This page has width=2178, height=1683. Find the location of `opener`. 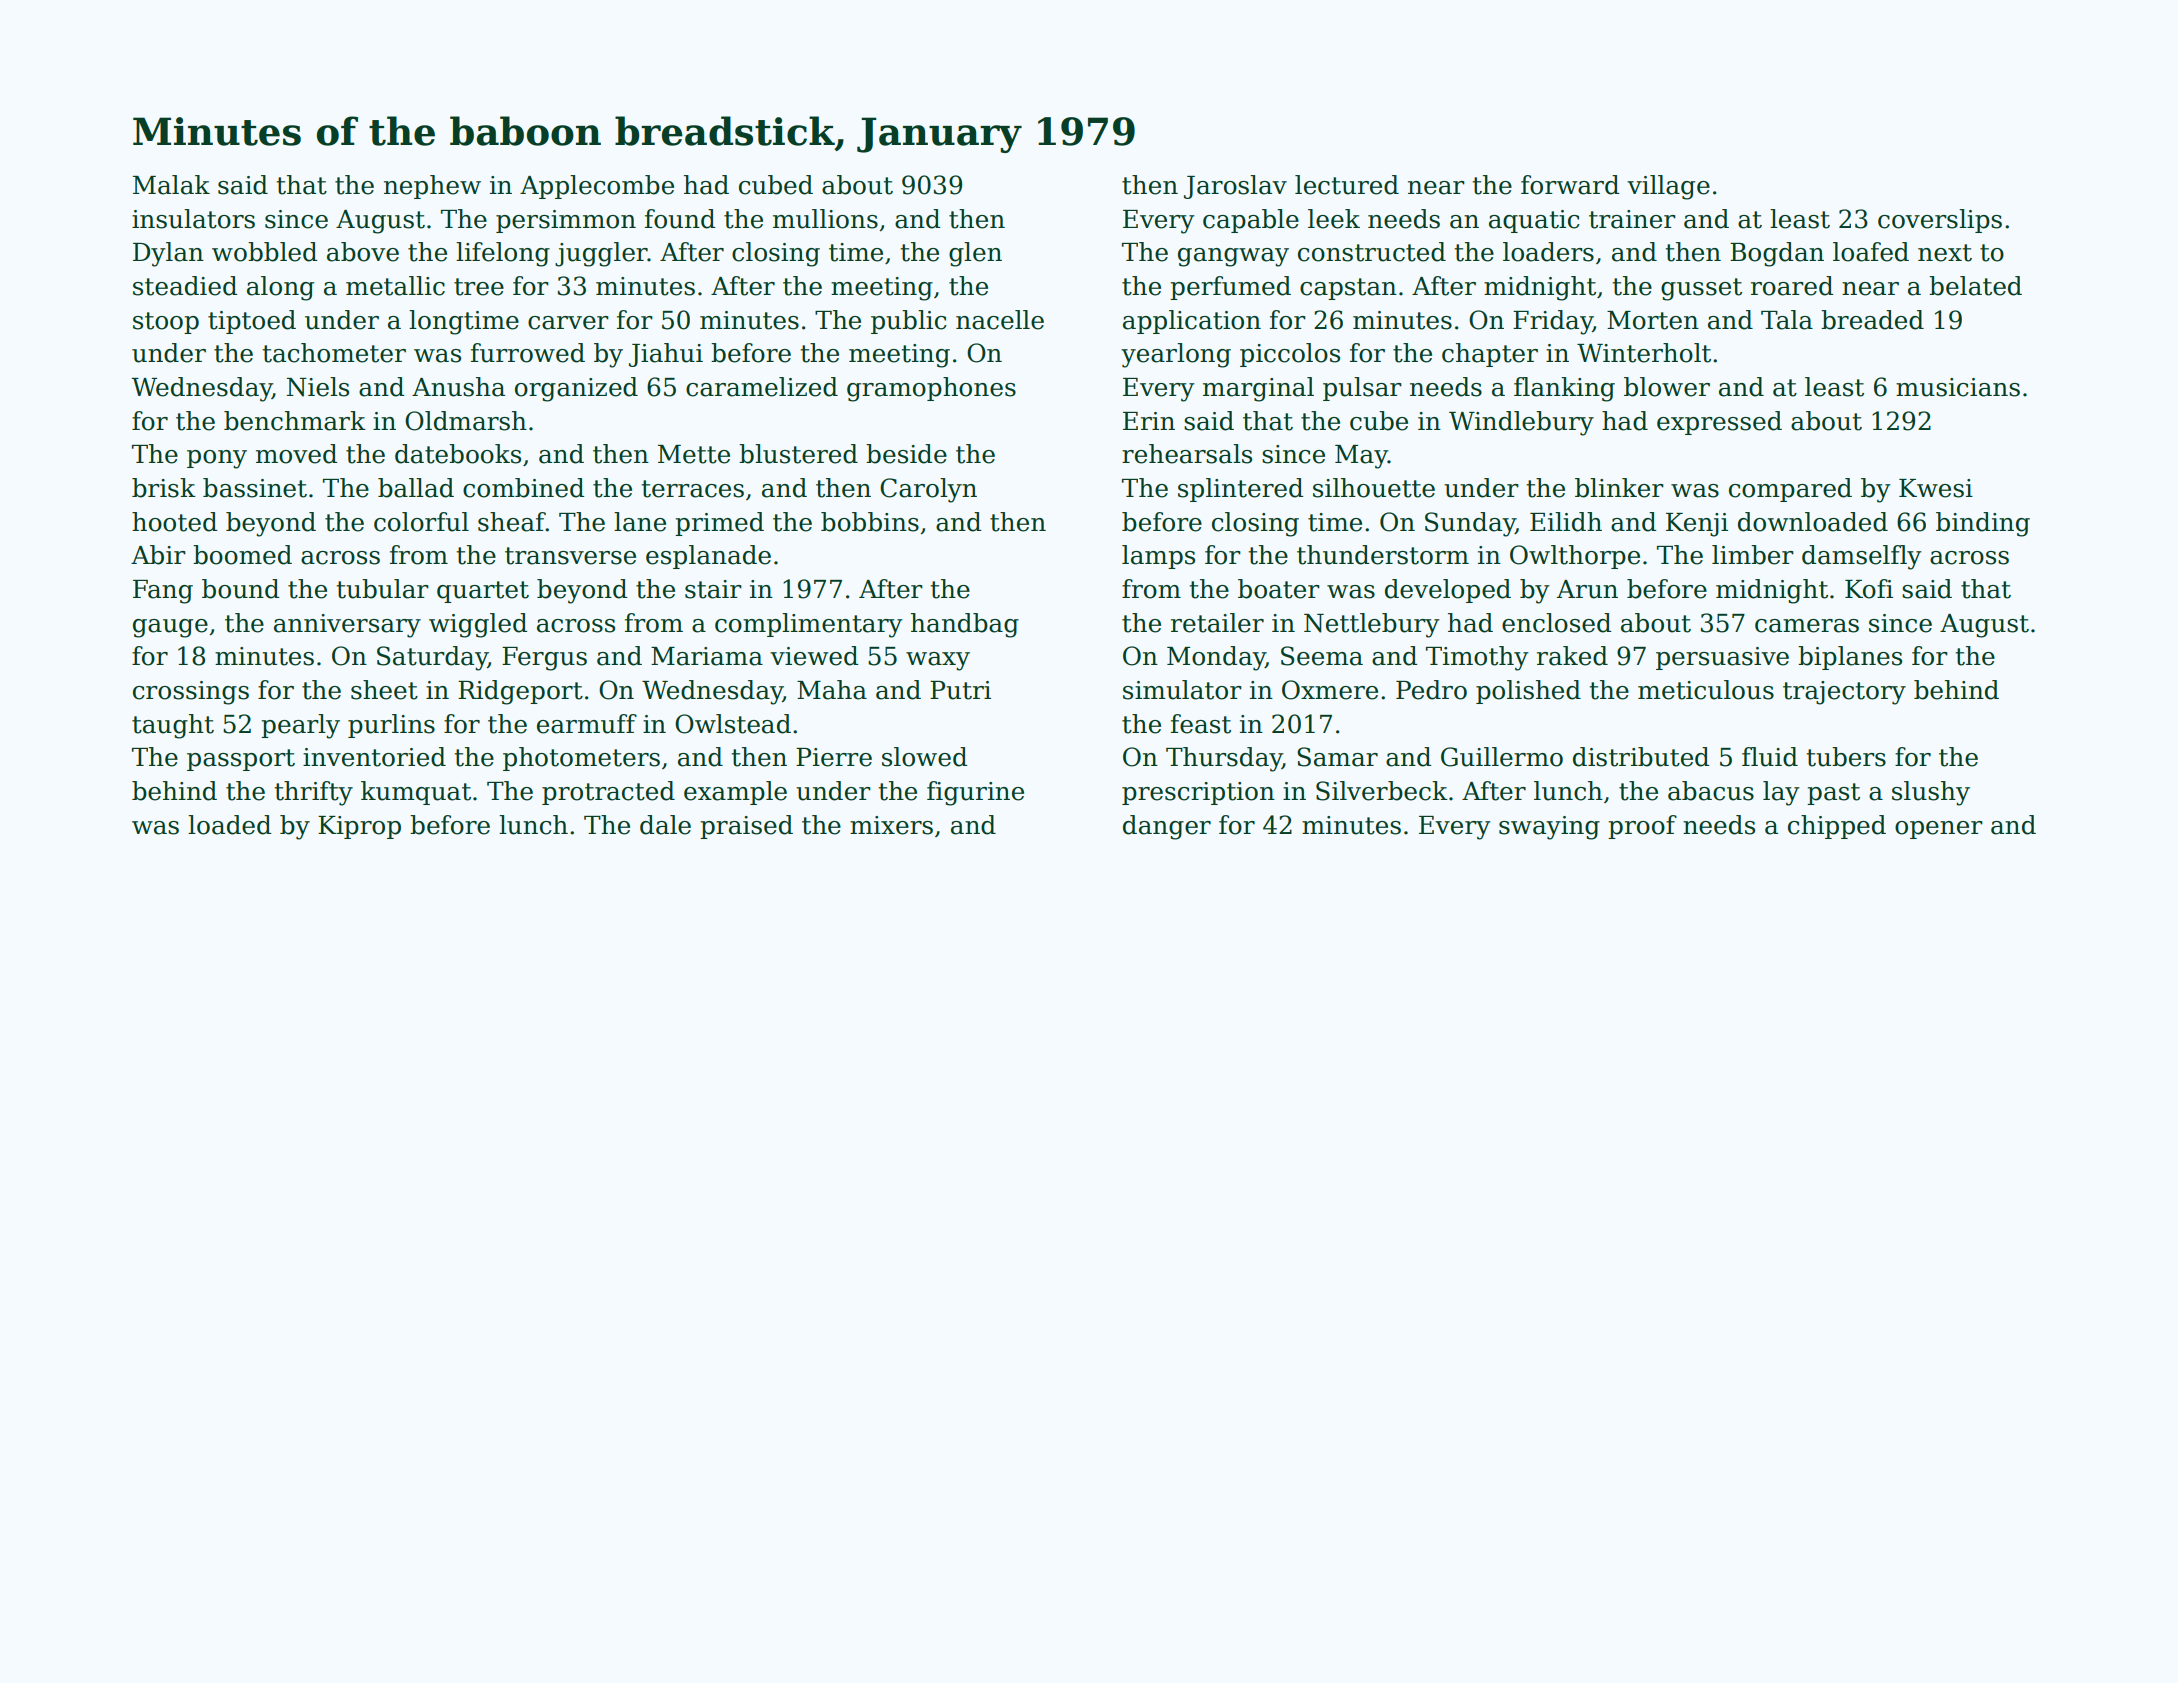

opener is located at coordinates (1939, 830).
